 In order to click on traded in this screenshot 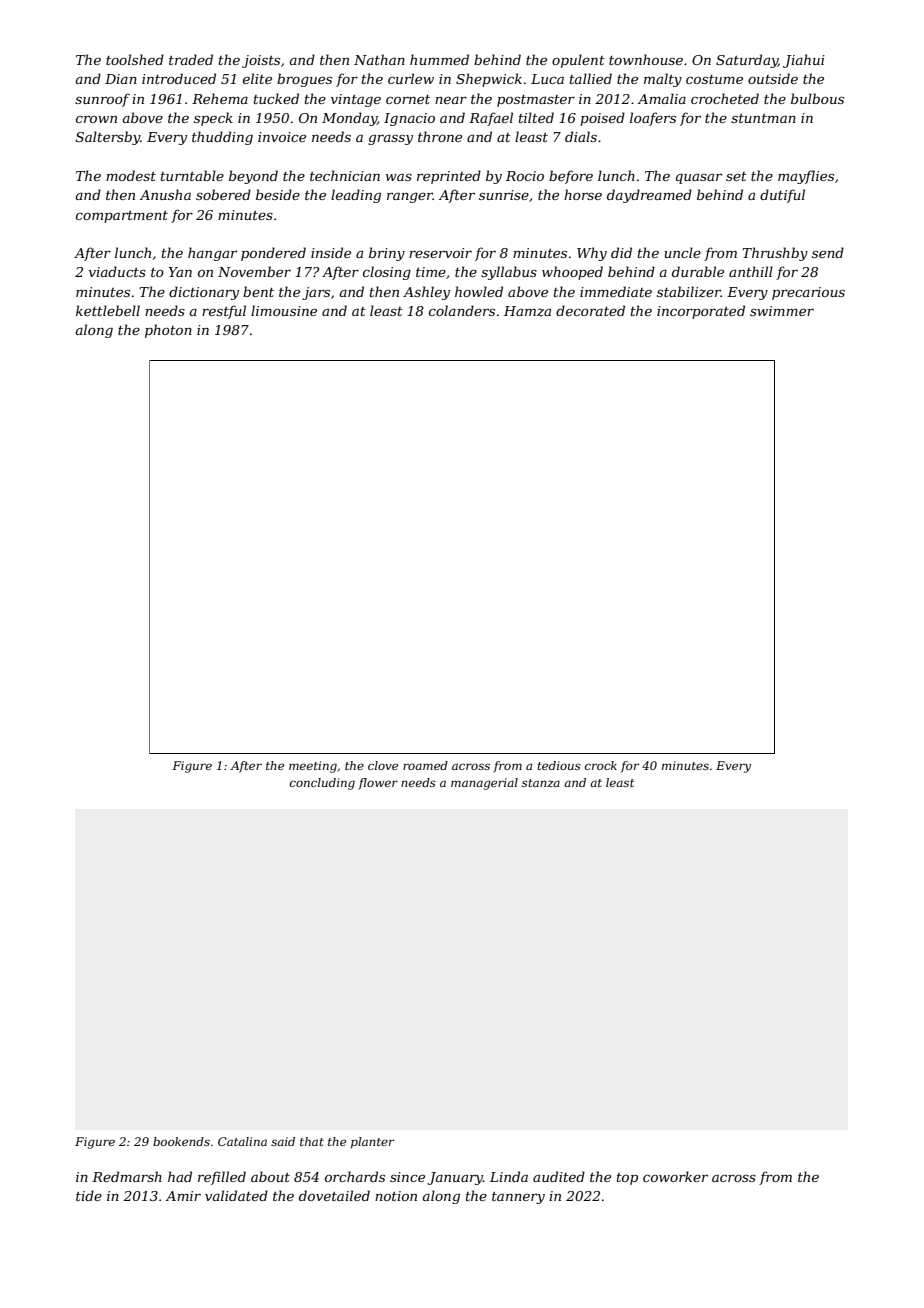, I will do `click(191, 59)`.
